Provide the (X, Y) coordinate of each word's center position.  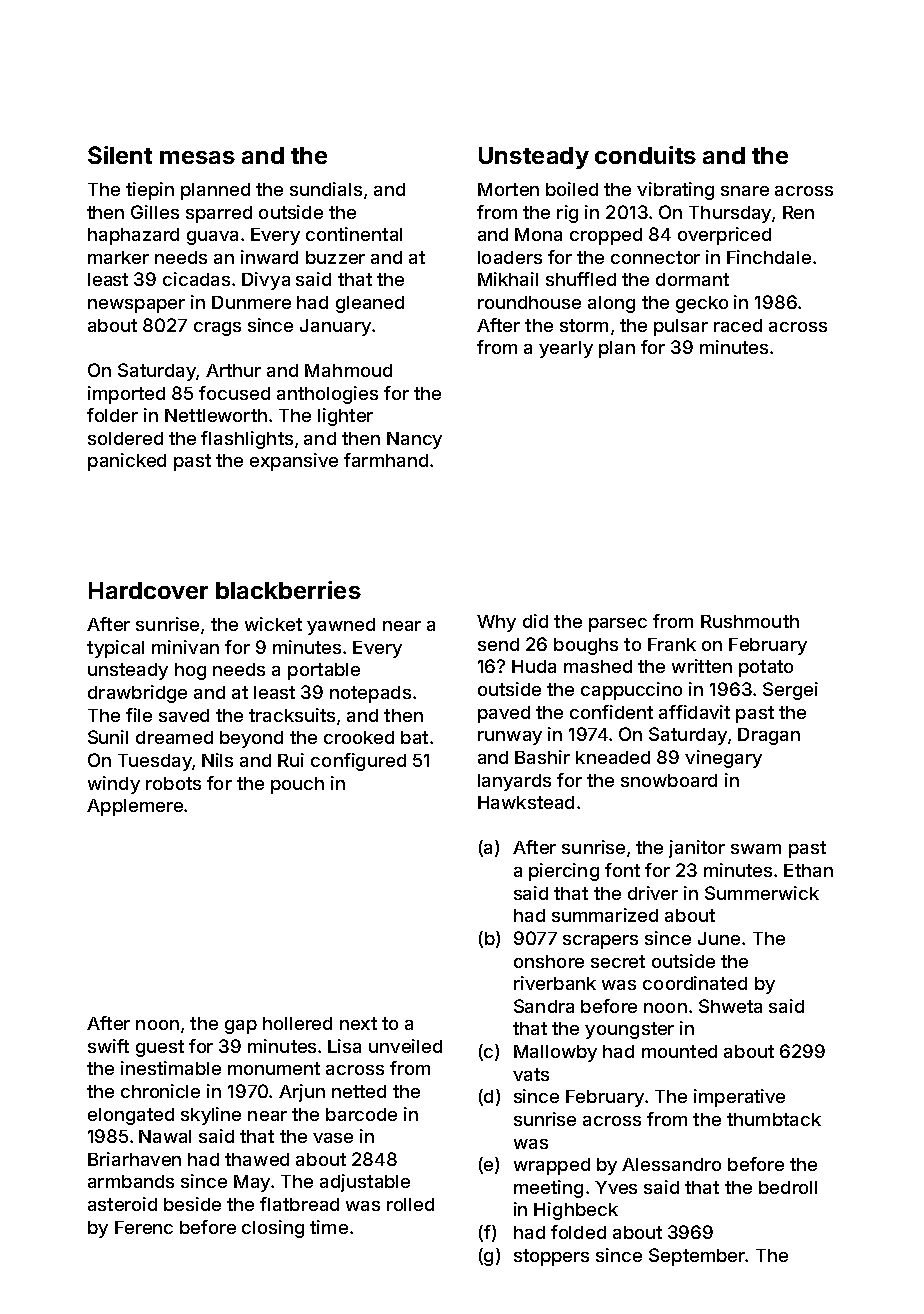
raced (738, 325)
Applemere (135, 807)
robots (173, 783)
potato (766, 668)
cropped (606, 236)
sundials (326, 189)
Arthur (233, 370)
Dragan (769, 736)
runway (510, 738)
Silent (120, 155)
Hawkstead (526, 802)
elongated (131, 1116)
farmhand (386, 460)
